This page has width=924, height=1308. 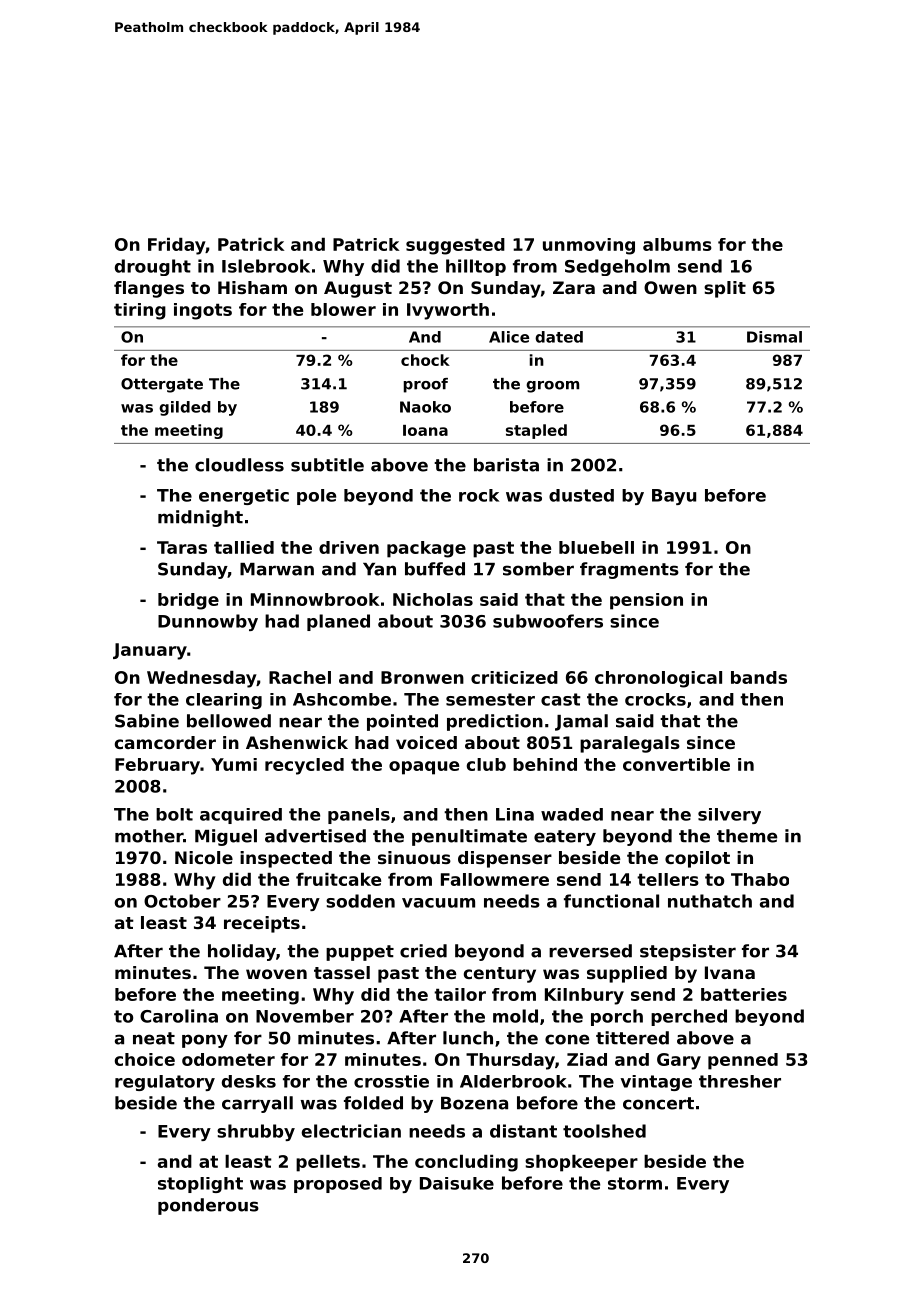 I want to click on pole, so click(x=316, y=497).
